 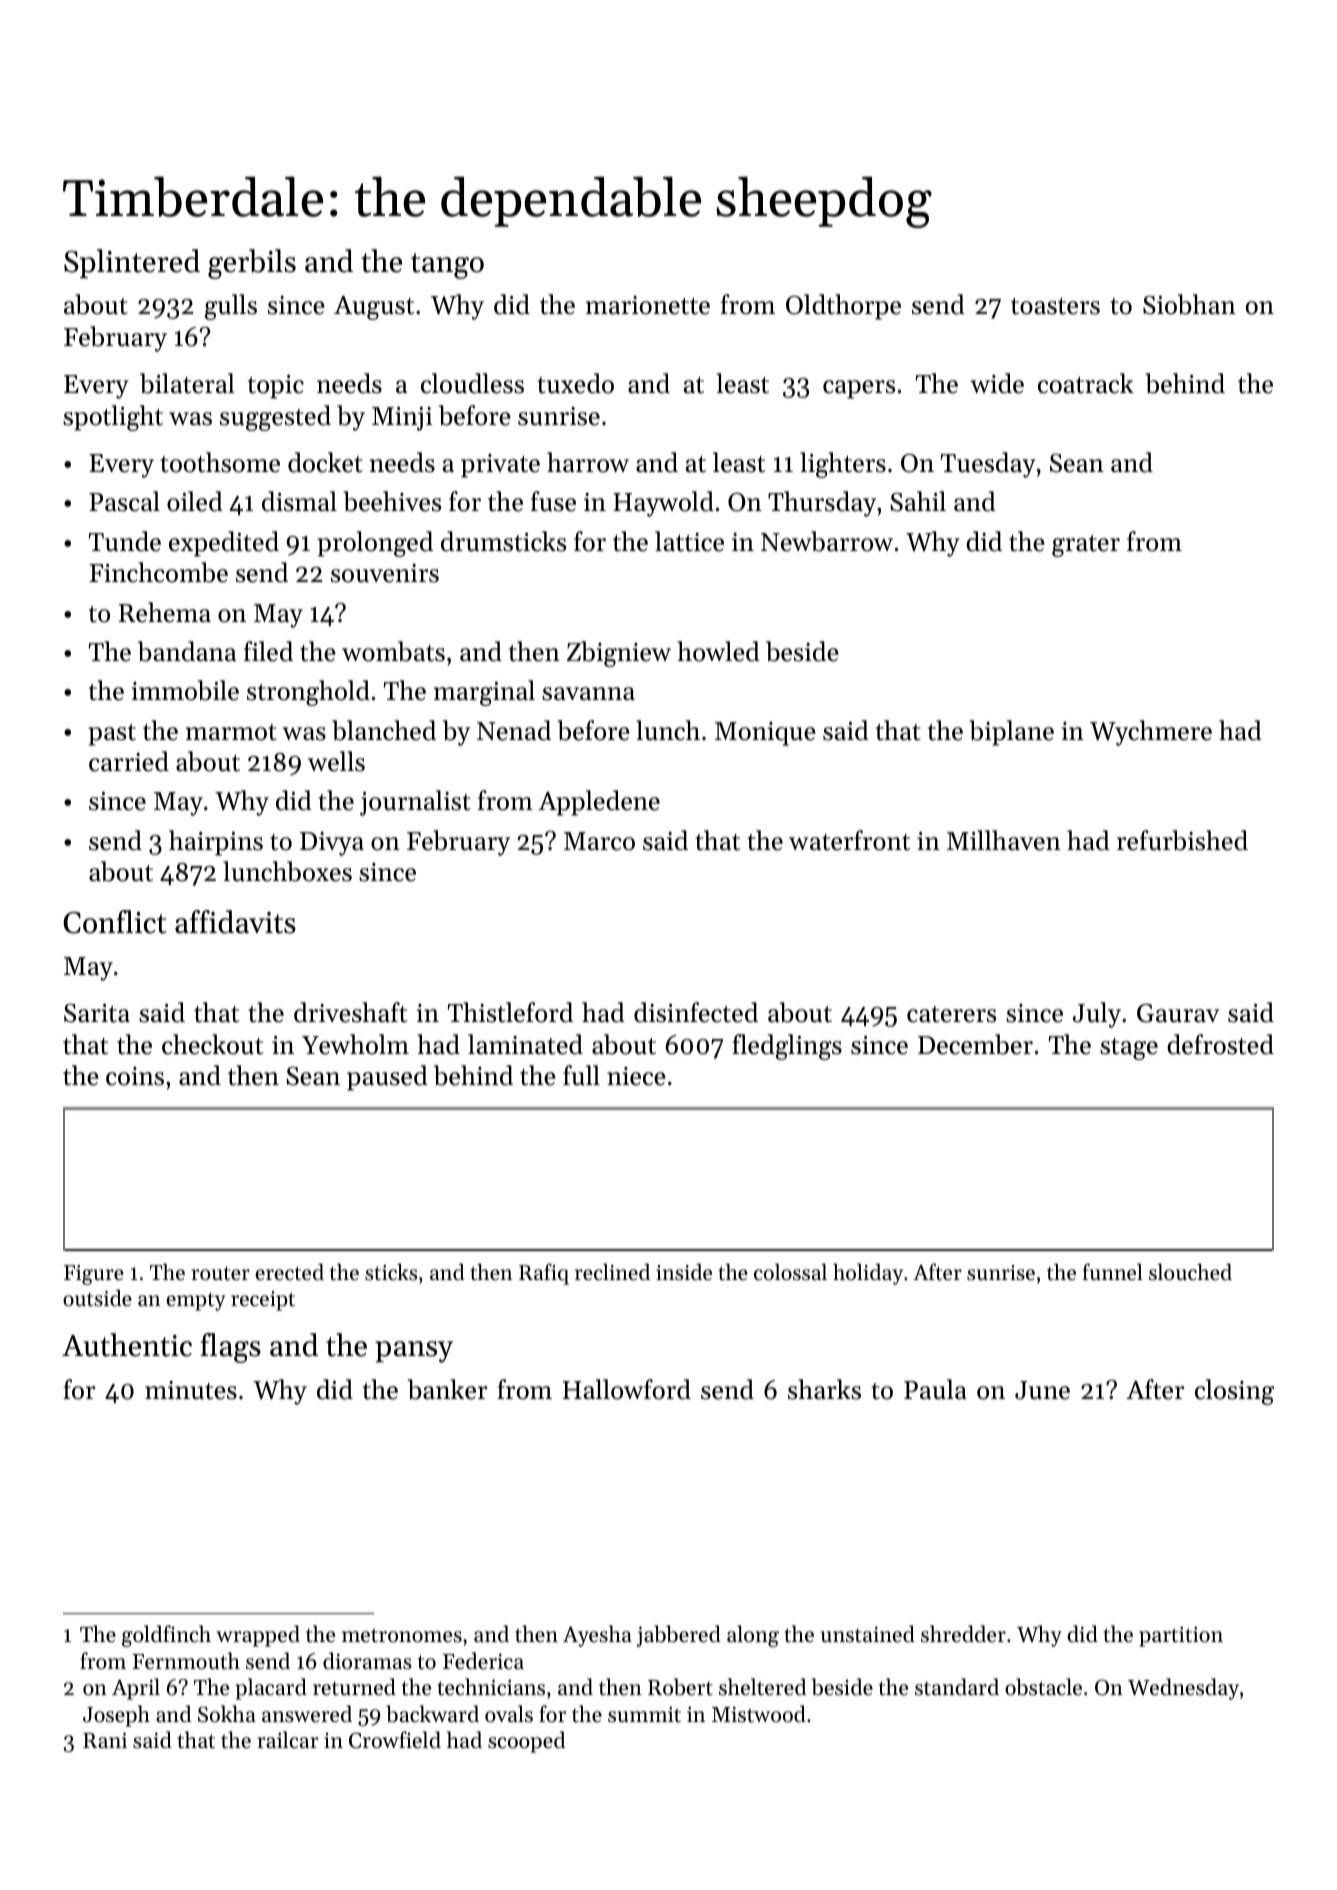 What do you see at coordinates (1055, 306) in the screenshot?
I see `toasters` at bounding box center [1055, 306].
